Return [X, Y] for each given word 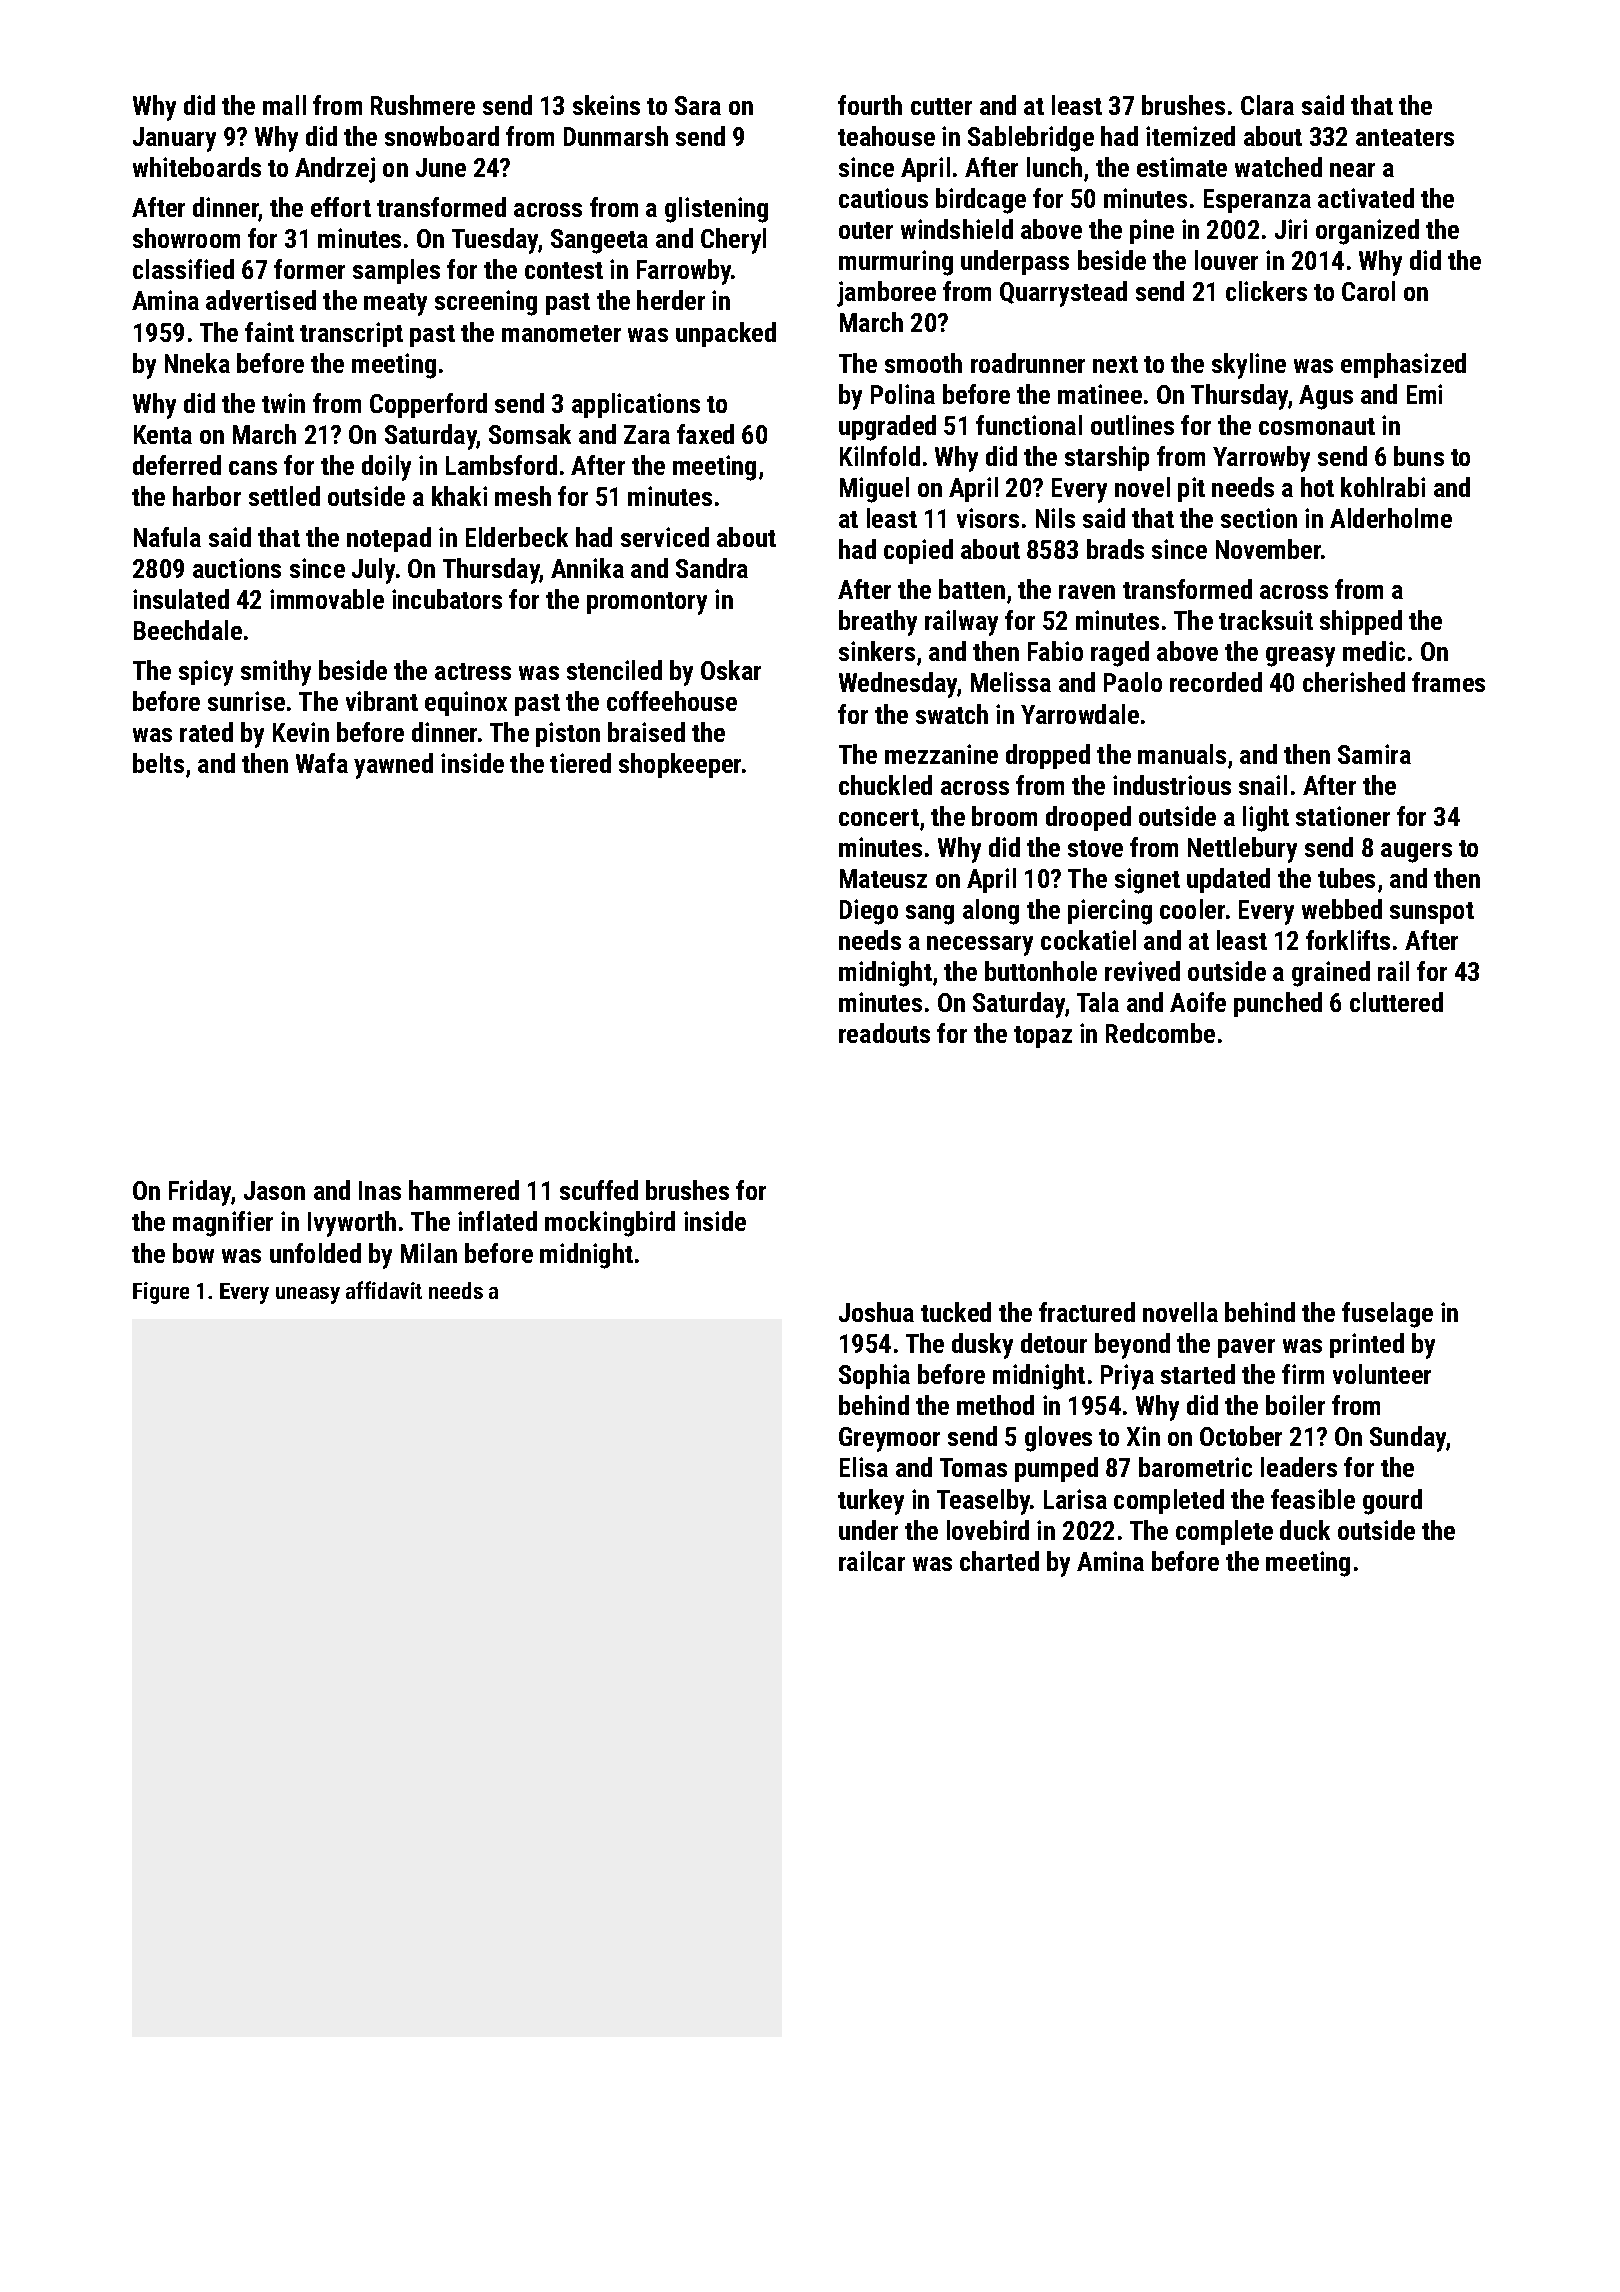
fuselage [1387, 1315]
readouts [884, 1033]
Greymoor [889, 1439]
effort [341, 207]
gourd [1392, 1502]
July [373, 571]
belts [158, 763]
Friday [200, 1193]
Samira [1374, 754]
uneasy [308, 1295]
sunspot [1432, 913]
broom [1004, 816]
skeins [606, 105]
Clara [1267, 105]
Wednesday [898, 685]
